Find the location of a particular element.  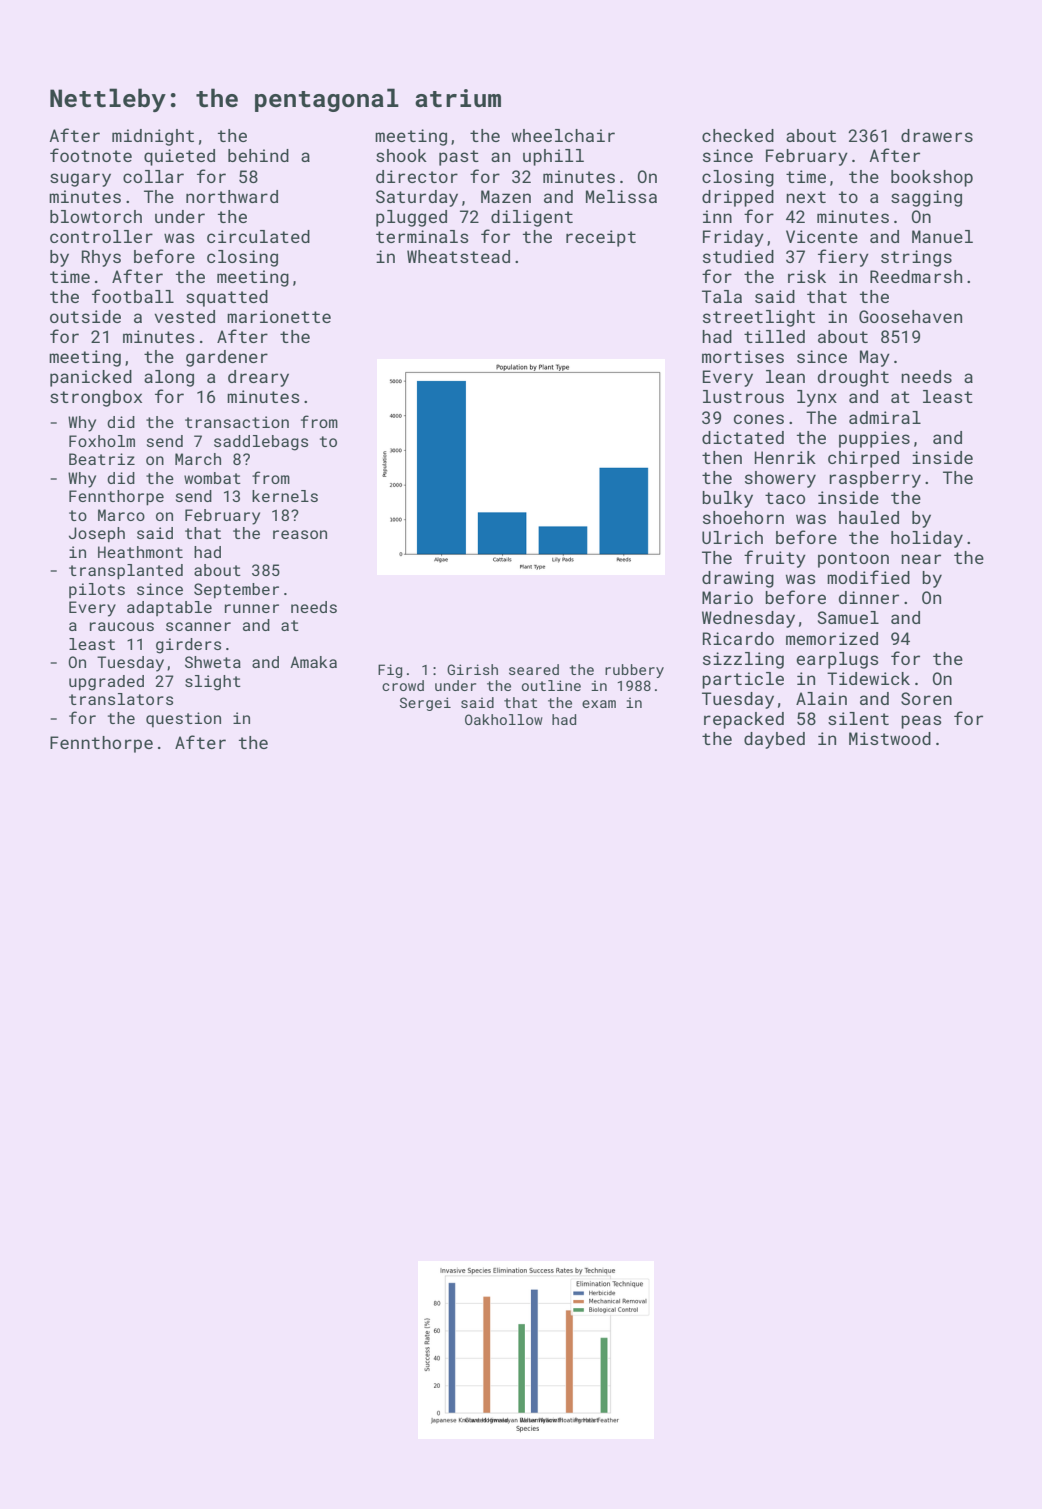

streetlight is located at coordinates (759, 318).
